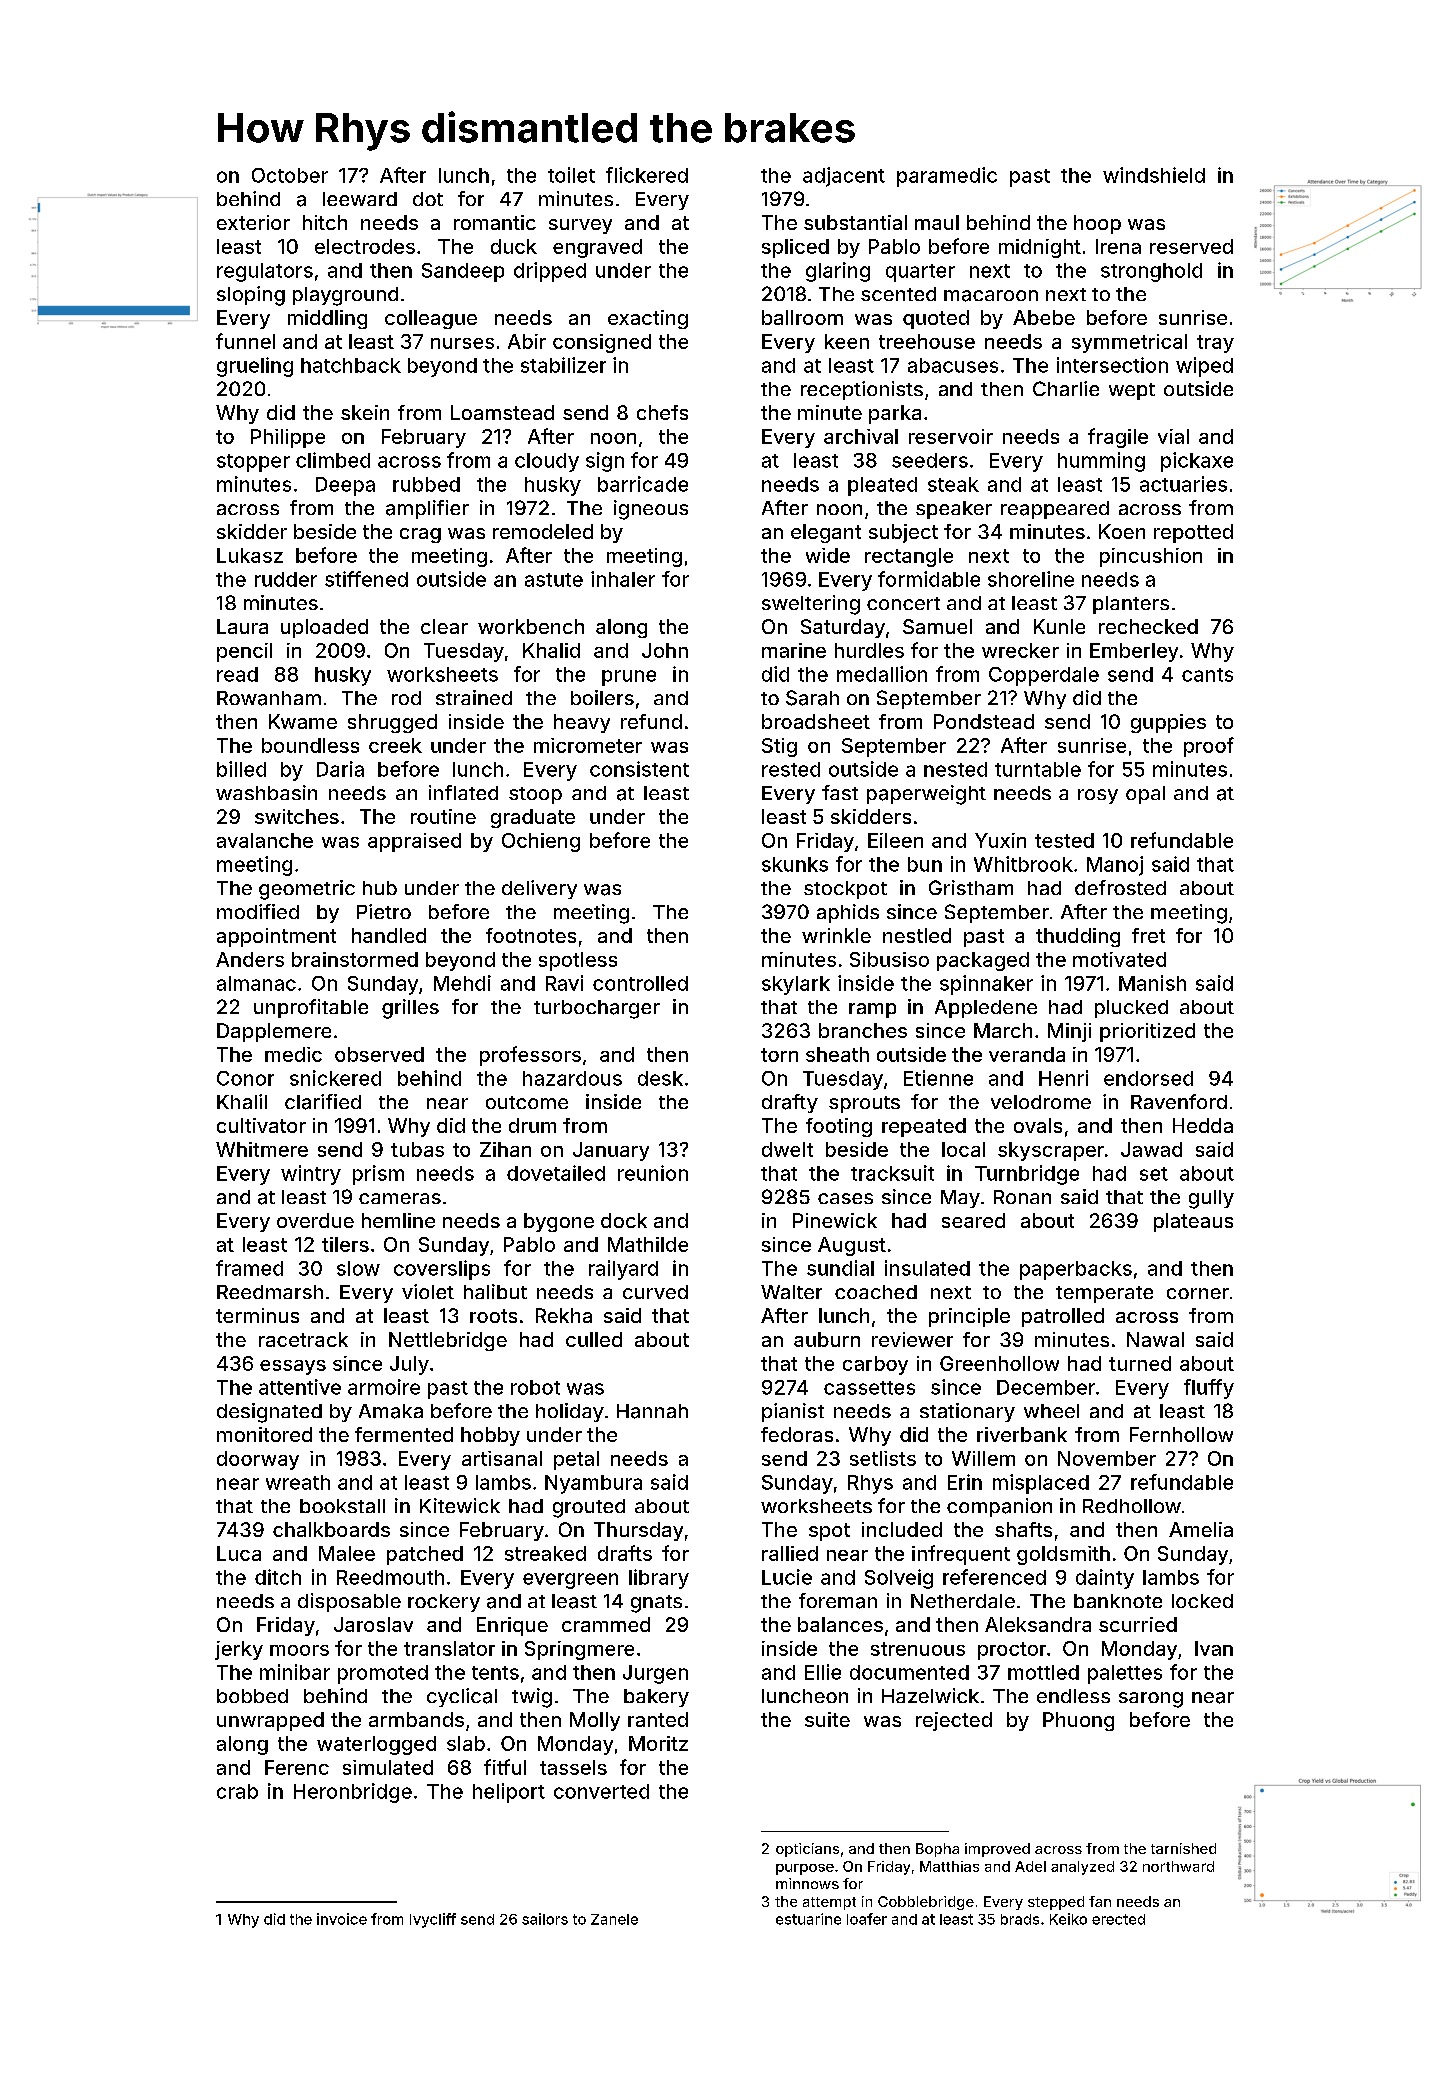  What do you see at coordinates (1154, 175) in the page?
I see `windshield` at bounding box center [1154, 175].
